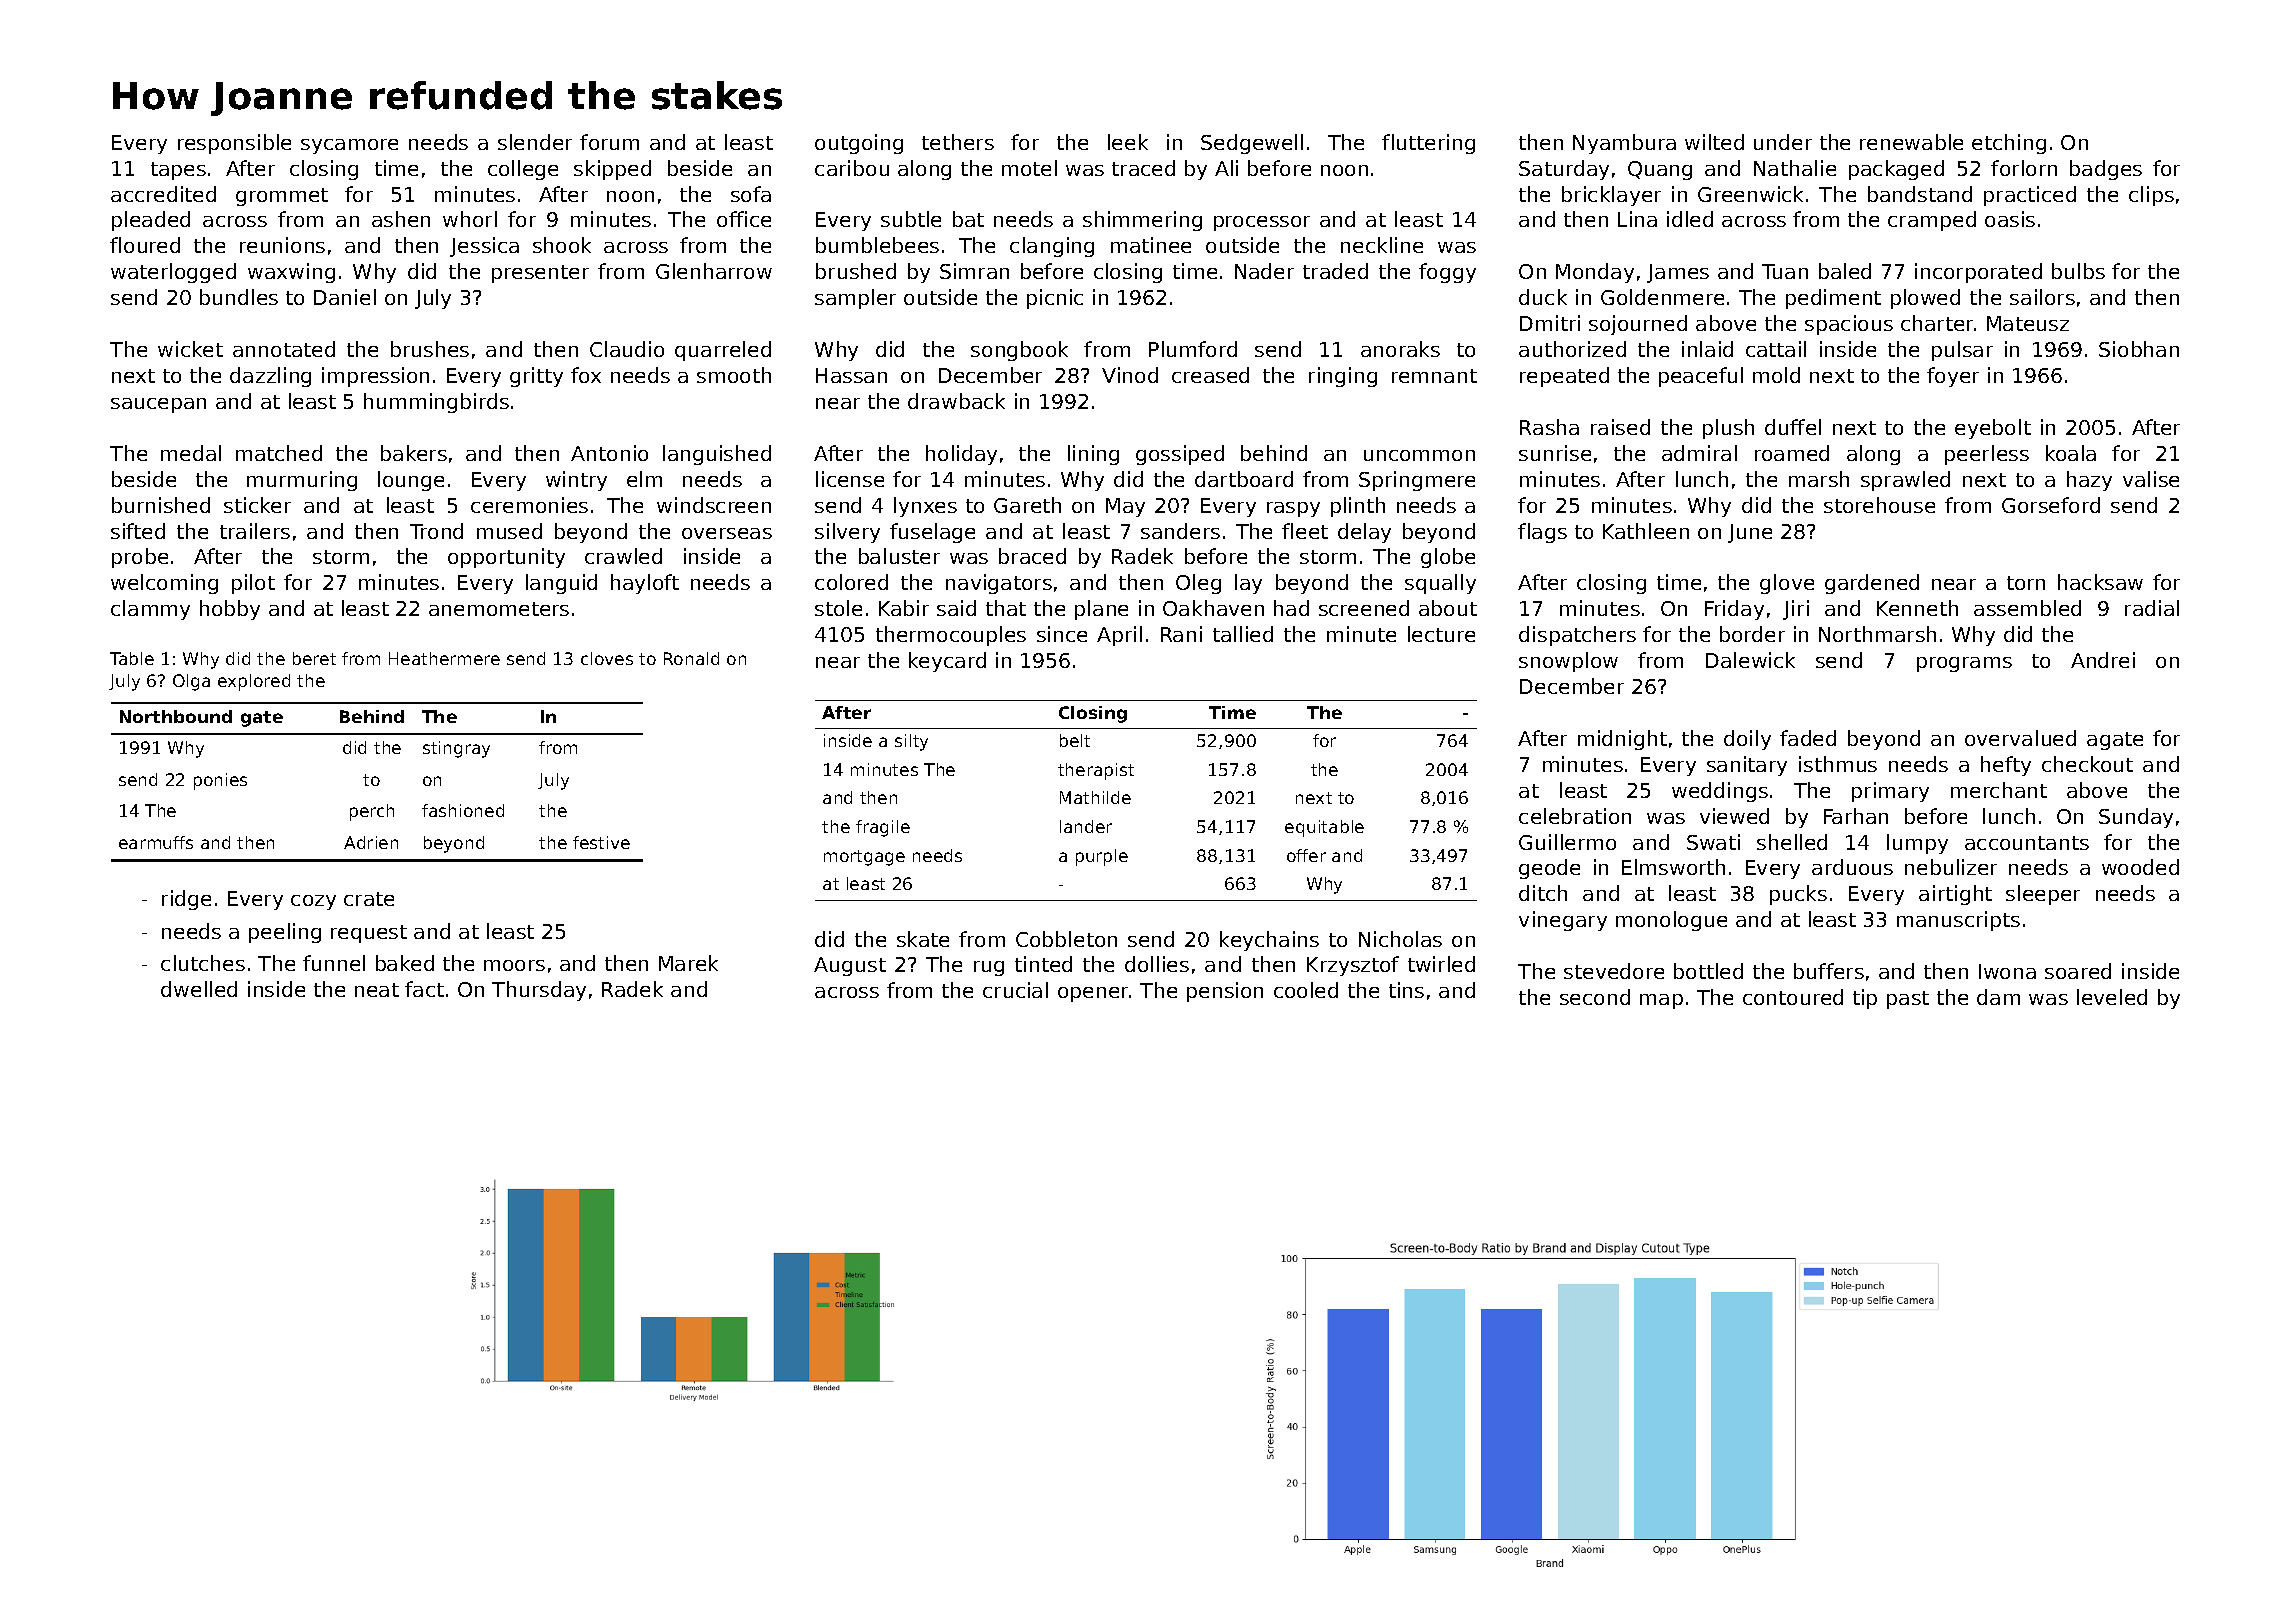 The width and height of the screenshot is (2292, 1620). I want to click on glove, so click(1787, 584).
